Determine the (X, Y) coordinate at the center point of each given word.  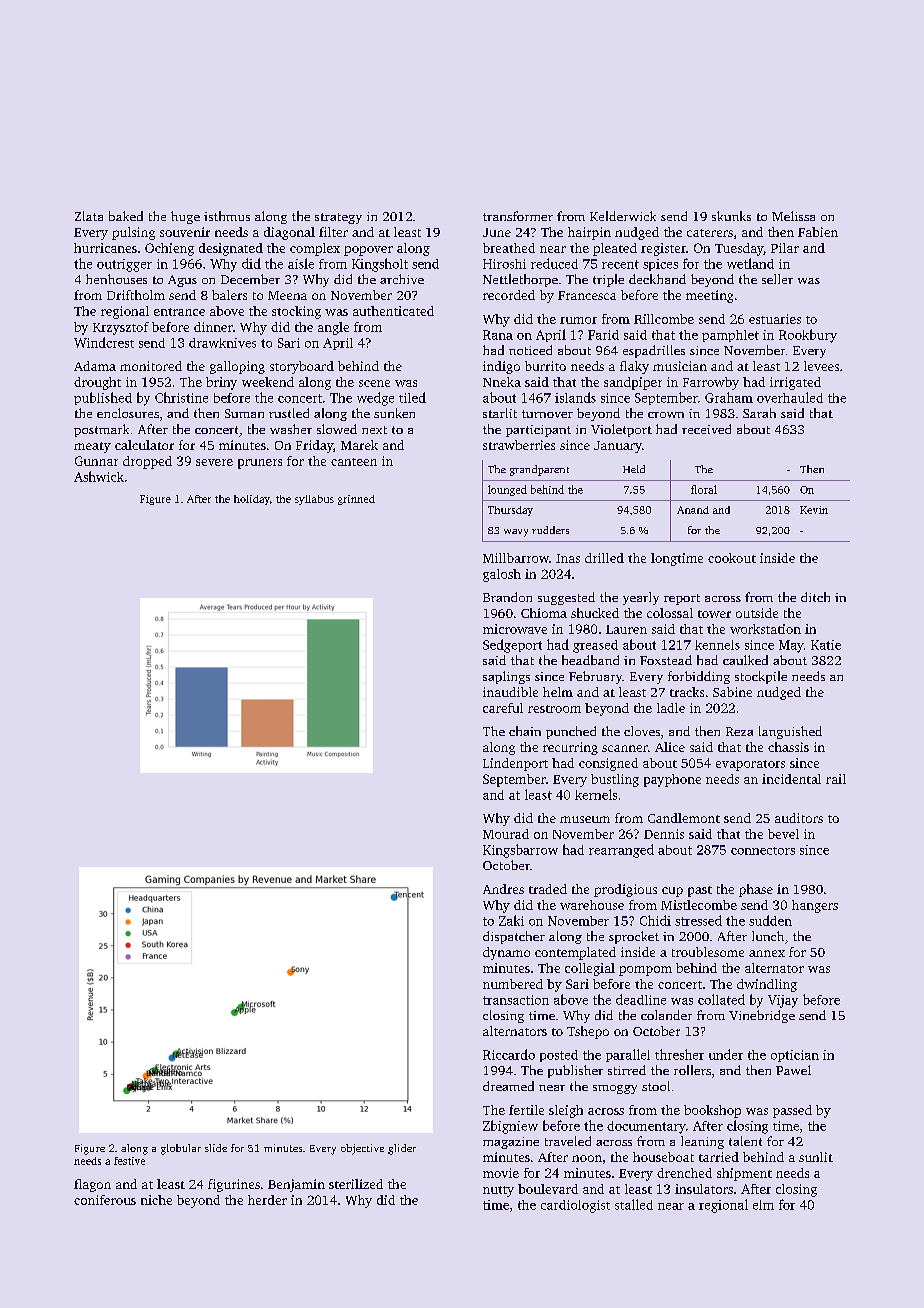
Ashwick (99, 476)
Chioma (544, 613)
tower (714, 614)
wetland (750, 263)
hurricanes (105, 248)
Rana (498, 335)
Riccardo (509, 1054)
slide (216, 1148)
